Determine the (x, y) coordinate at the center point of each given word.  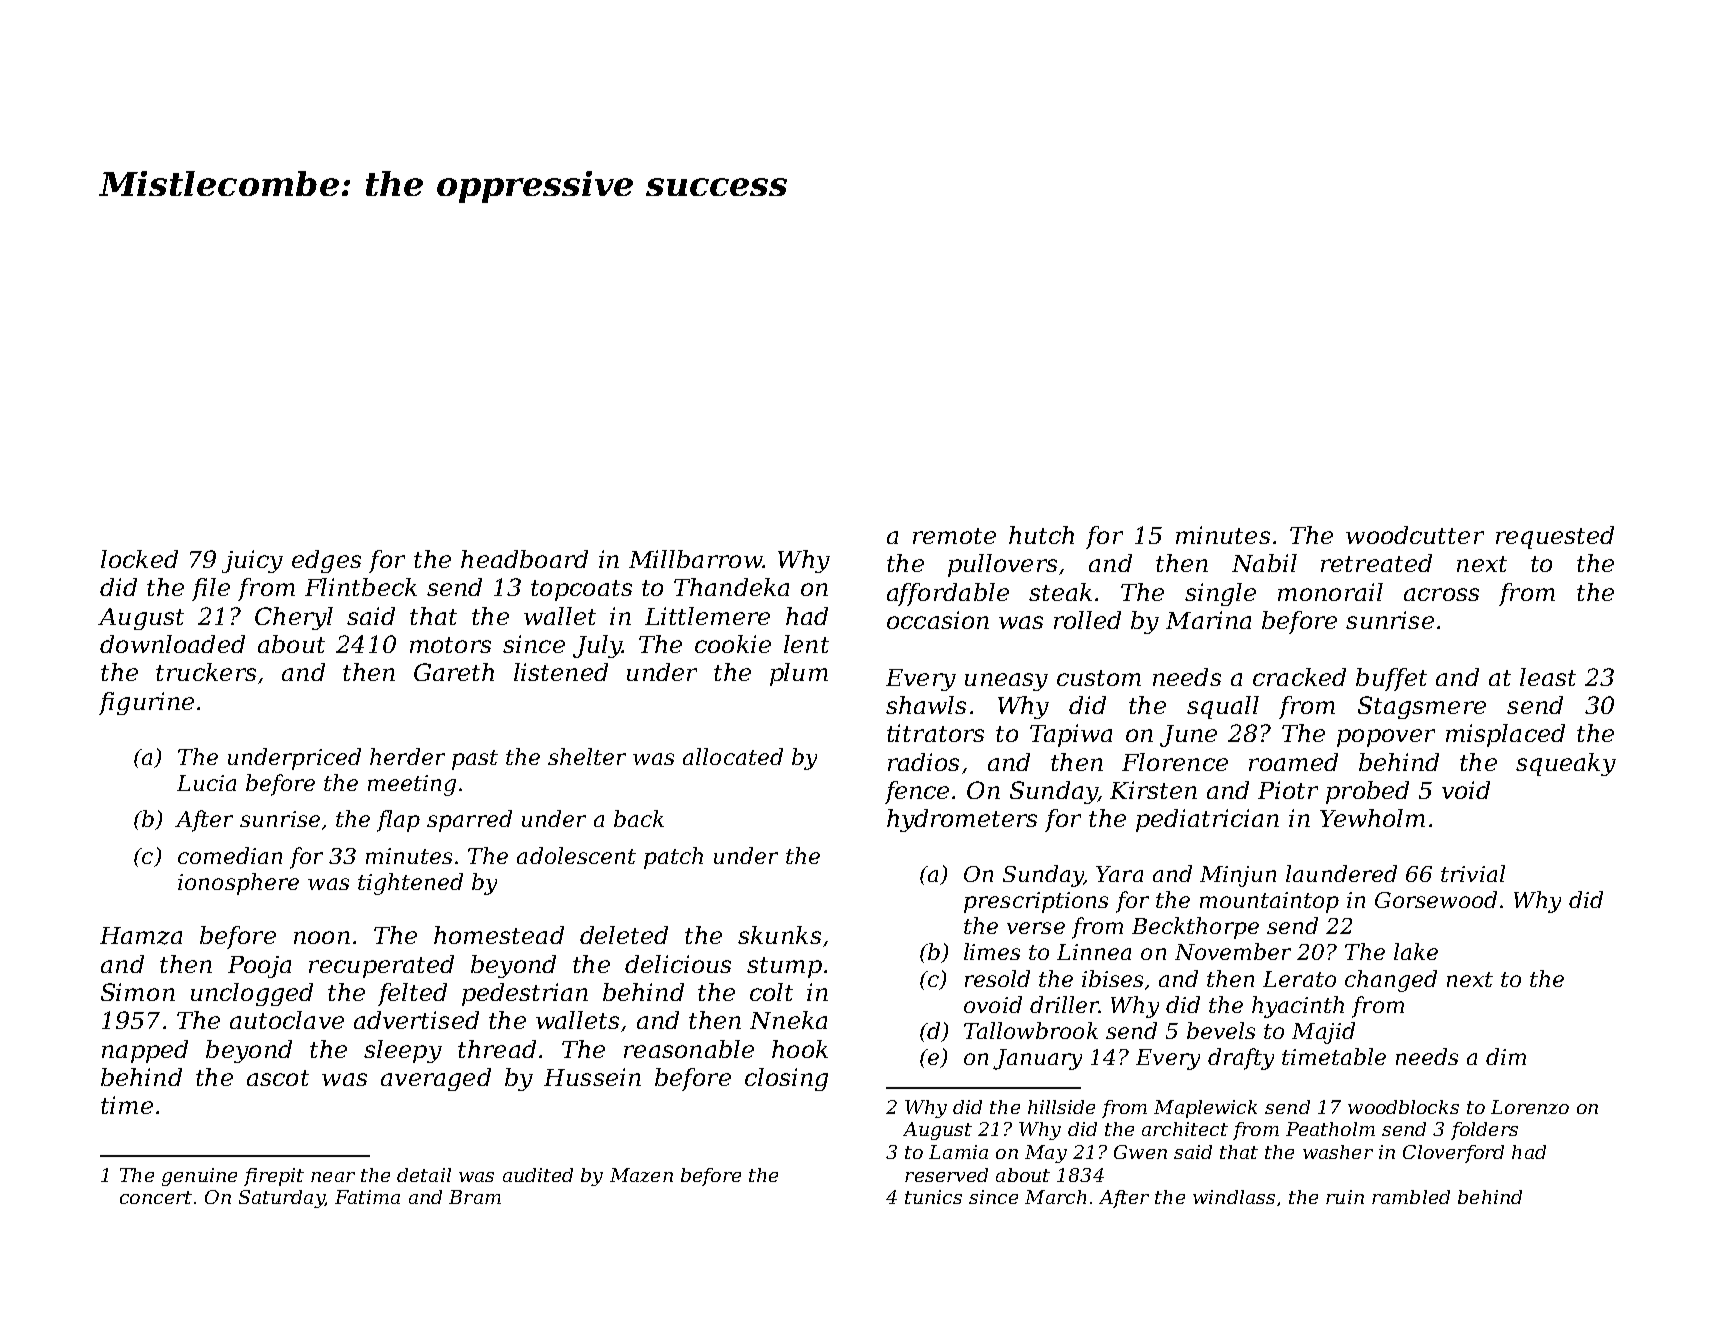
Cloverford (1453, 1154)
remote (954, 536)
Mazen (641, 1175)
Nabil (1264, 563)
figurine (146, 703)
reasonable (689, 1049)
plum (799, 674)
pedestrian (525, 994)
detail (424, 1175)
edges (326, 561)
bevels (1221, 1030)
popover (1386, 738)
